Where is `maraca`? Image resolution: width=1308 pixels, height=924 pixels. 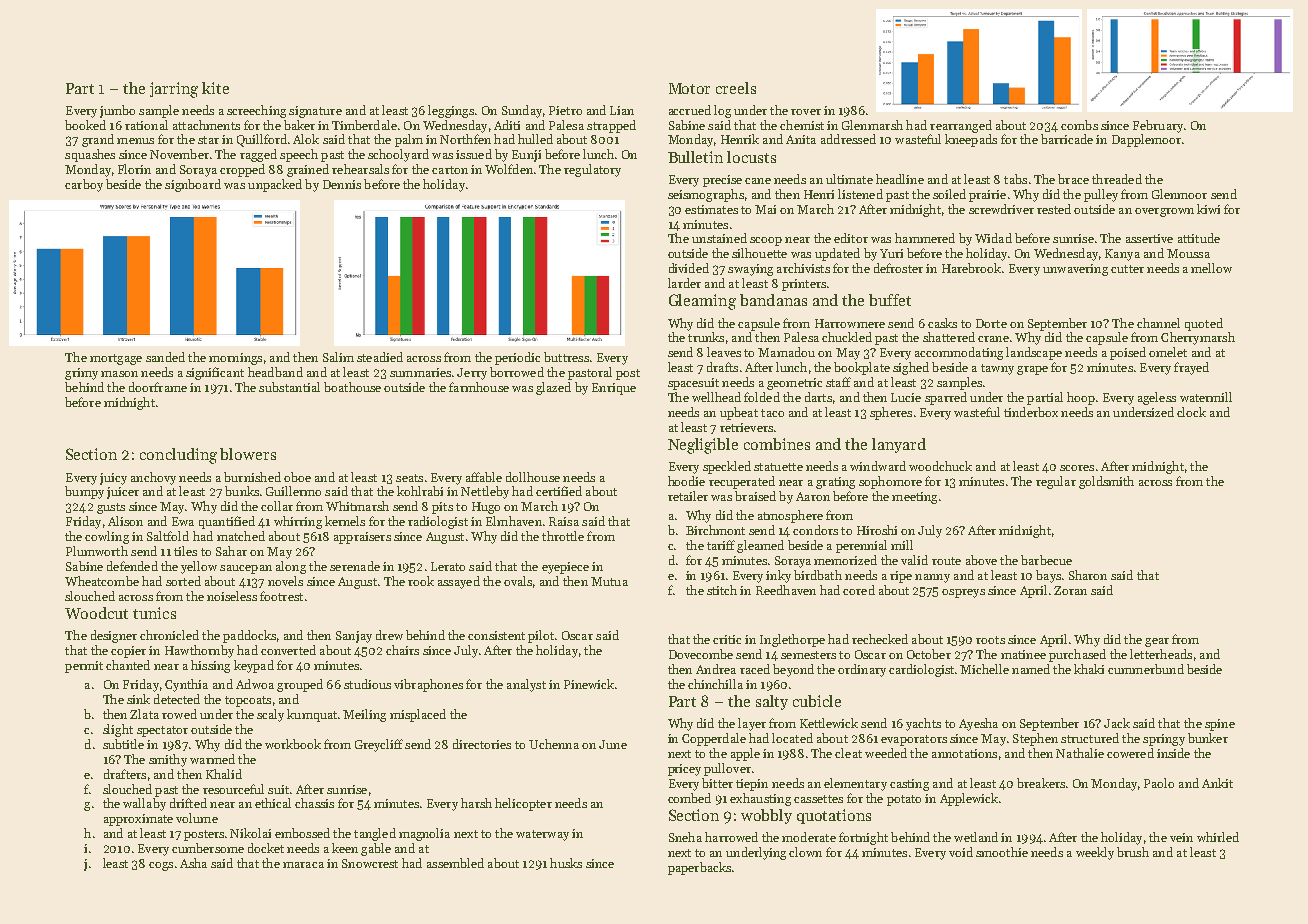 maraca is located at coordinates (303, 865).
